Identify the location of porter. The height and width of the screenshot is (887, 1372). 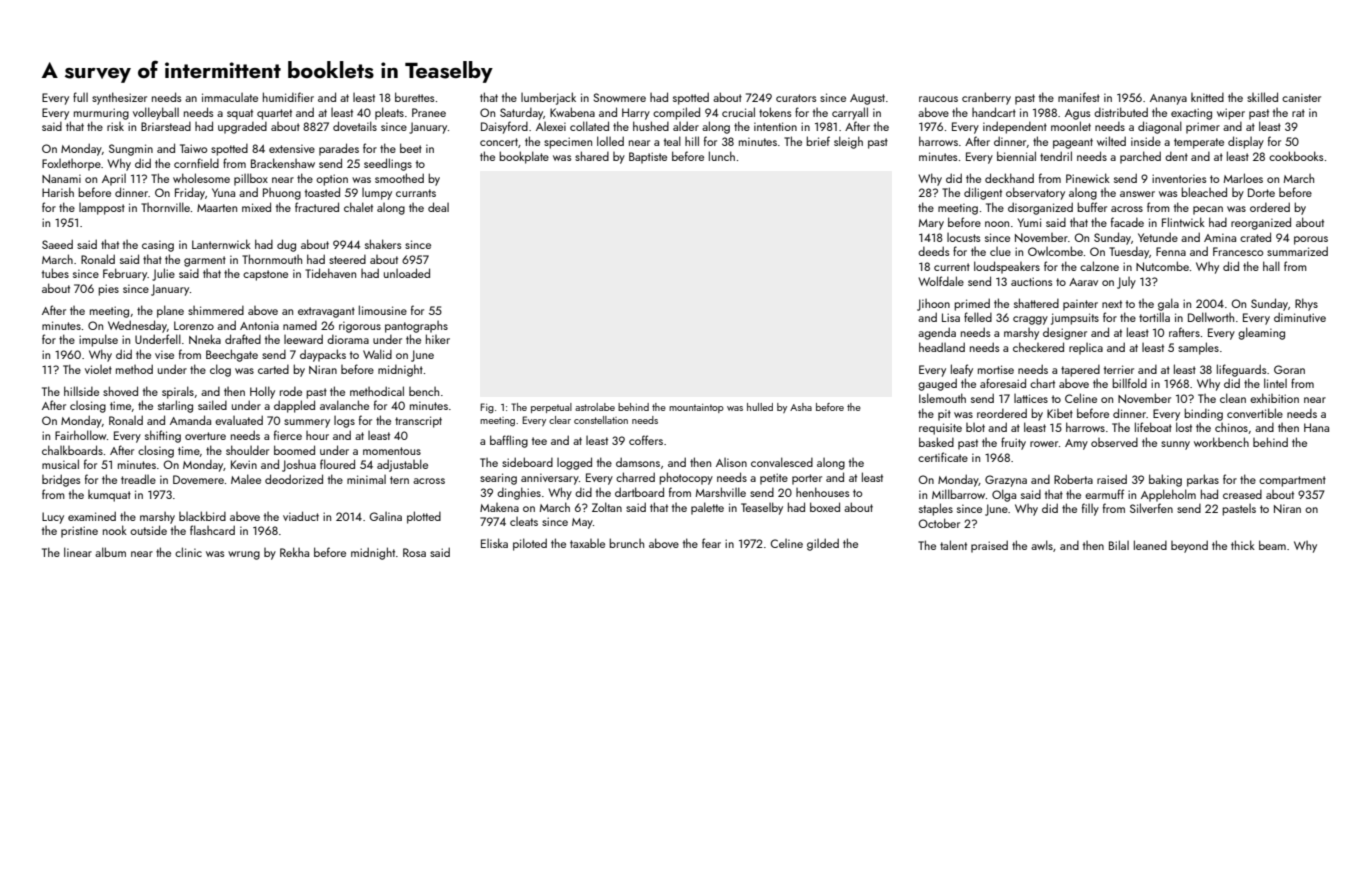
(807, 479).
